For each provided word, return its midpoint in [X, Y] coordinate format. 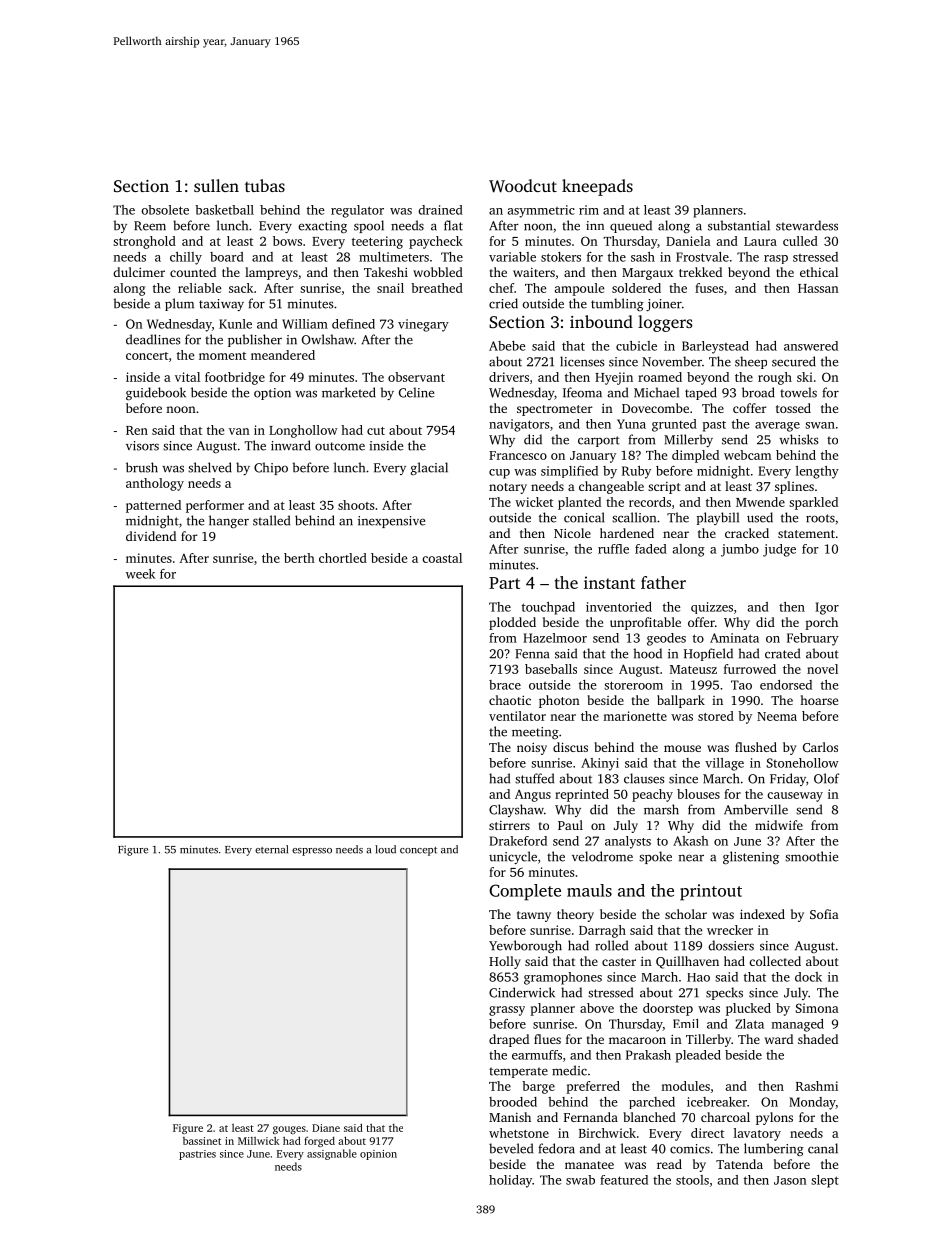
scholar [686, 914]
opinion [378, 1155]
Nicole [572, 533]
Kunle [235, 324]
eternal [271, 849]
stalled [271, 520]
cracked [747, 533]
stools [692, 1180]
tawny [534, 916]
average [777, 427]
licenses [582, 361]
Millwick [258, 1141]
